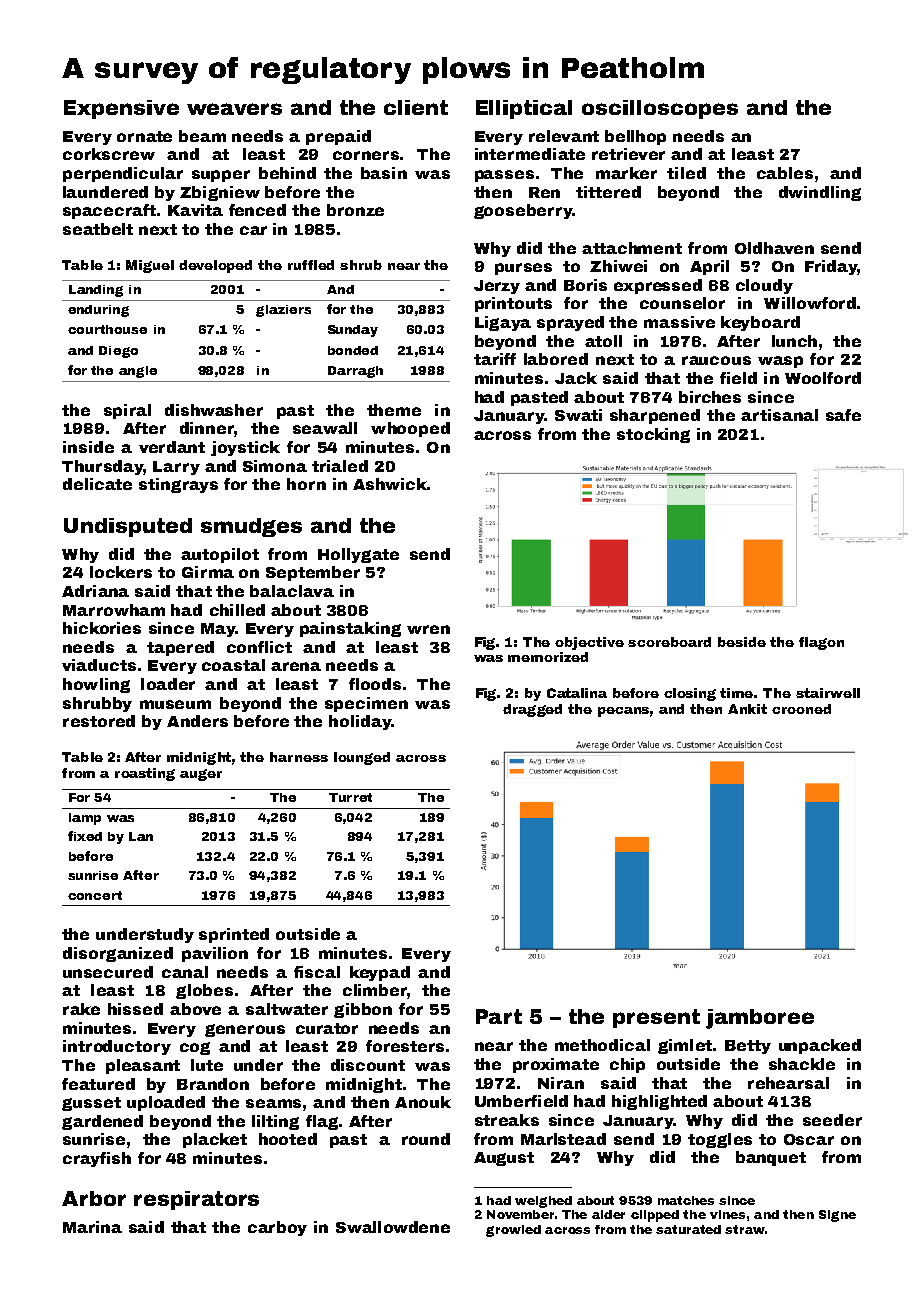 This screenshot has width=924, height=1308. Describe the element at coordinates (653, 435) in the screenshot. I see `stocking` at that location.
